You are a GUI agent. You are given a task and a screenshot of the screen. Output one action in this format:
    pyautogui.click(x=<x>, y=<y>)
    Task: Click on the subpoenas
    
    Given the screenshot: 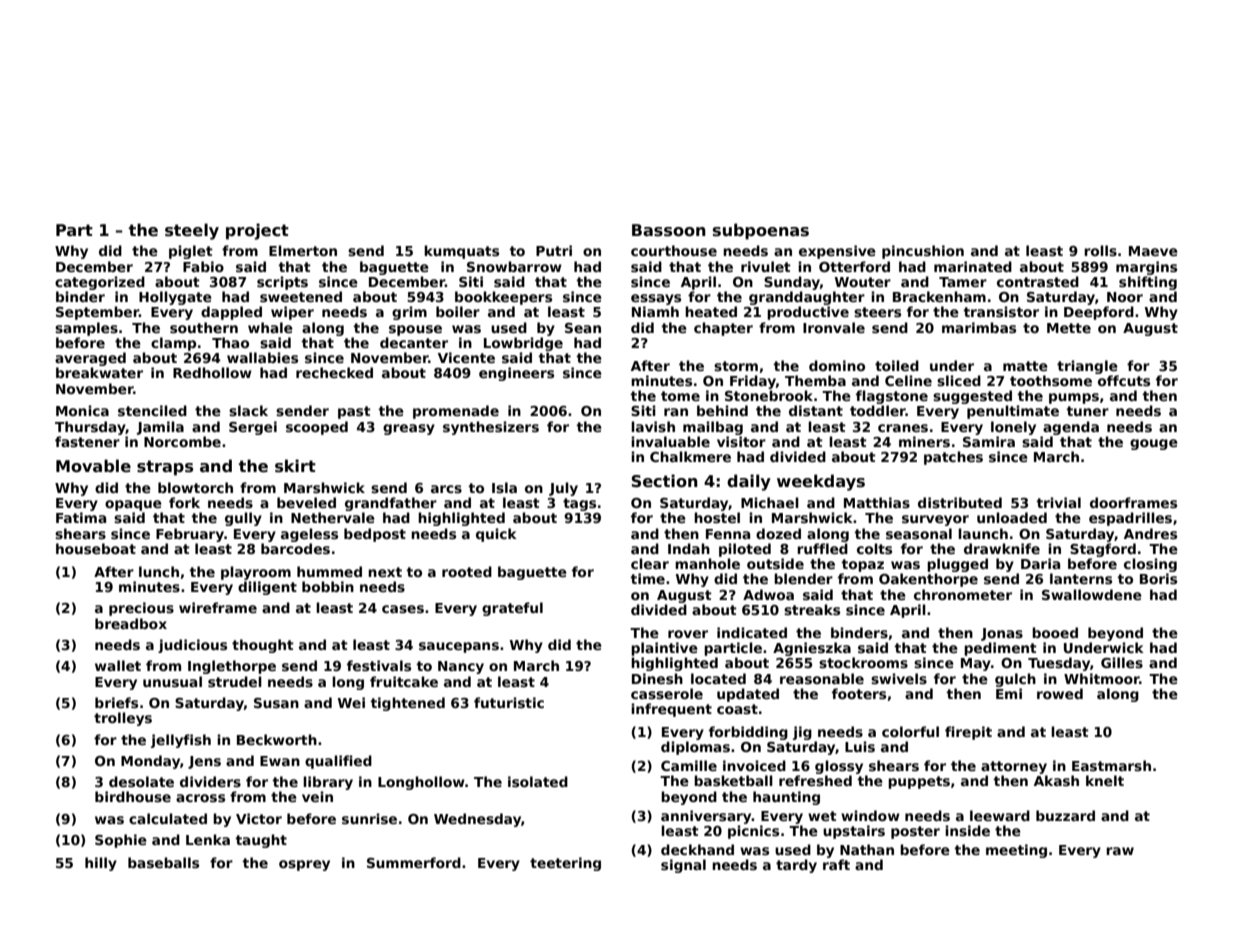 What is the action you would take?
    pyautogui.click(x=761, y=231)
